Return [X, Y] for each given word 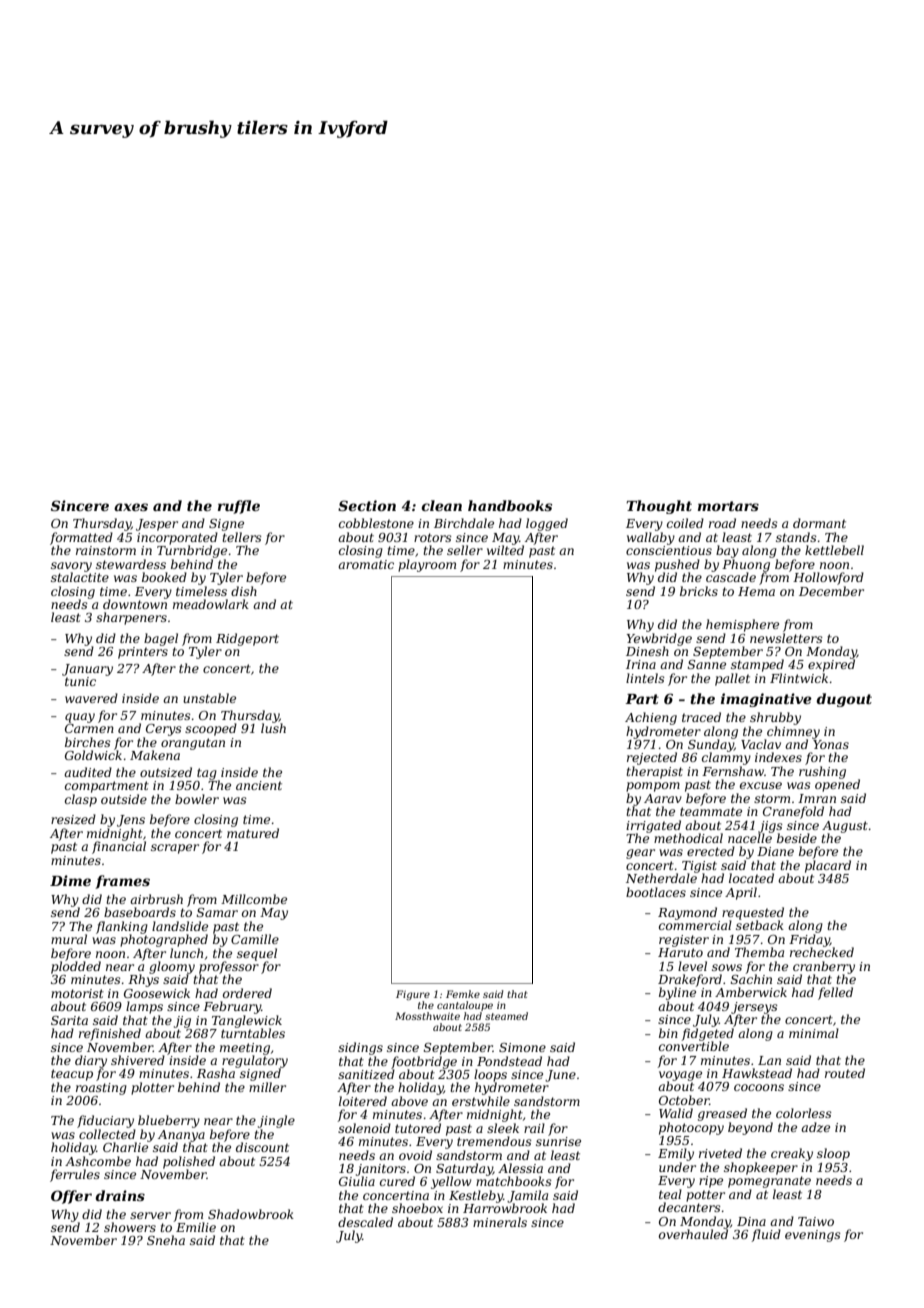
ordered [247, 993]
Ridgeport [247, 639]
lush [273, 728]
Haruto [680, 952]
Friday [809, 940]
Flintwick [799, 678]
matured [253, 833]
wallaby [651, 538]
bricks [699, 591]
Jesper [157, 525]
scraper [175, 849]
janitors [381, 1170]
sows [727, 967]
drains [120, 1195]
